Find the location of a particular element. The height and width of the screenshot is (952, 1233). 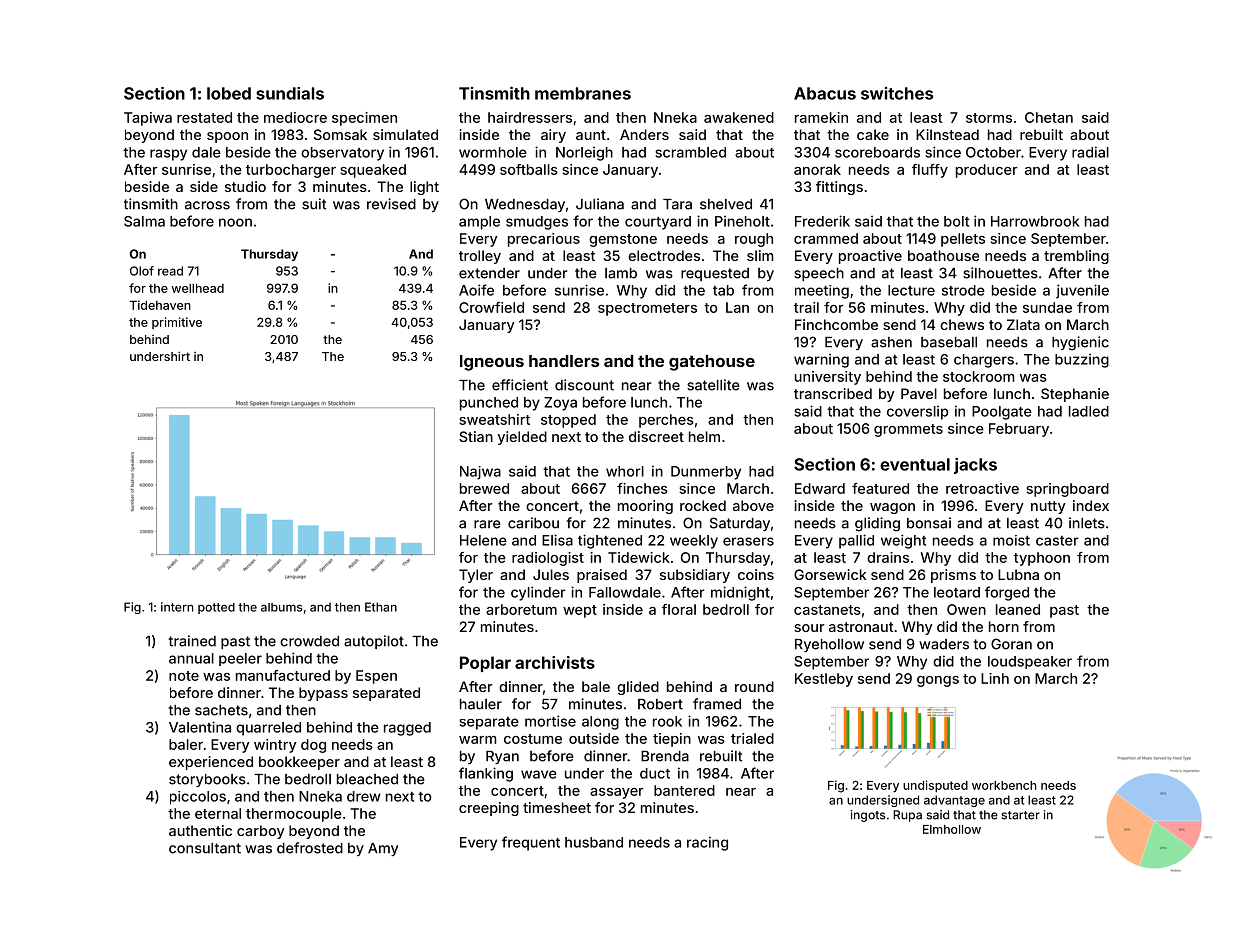

stopped is located at coordinates (568, 421).
